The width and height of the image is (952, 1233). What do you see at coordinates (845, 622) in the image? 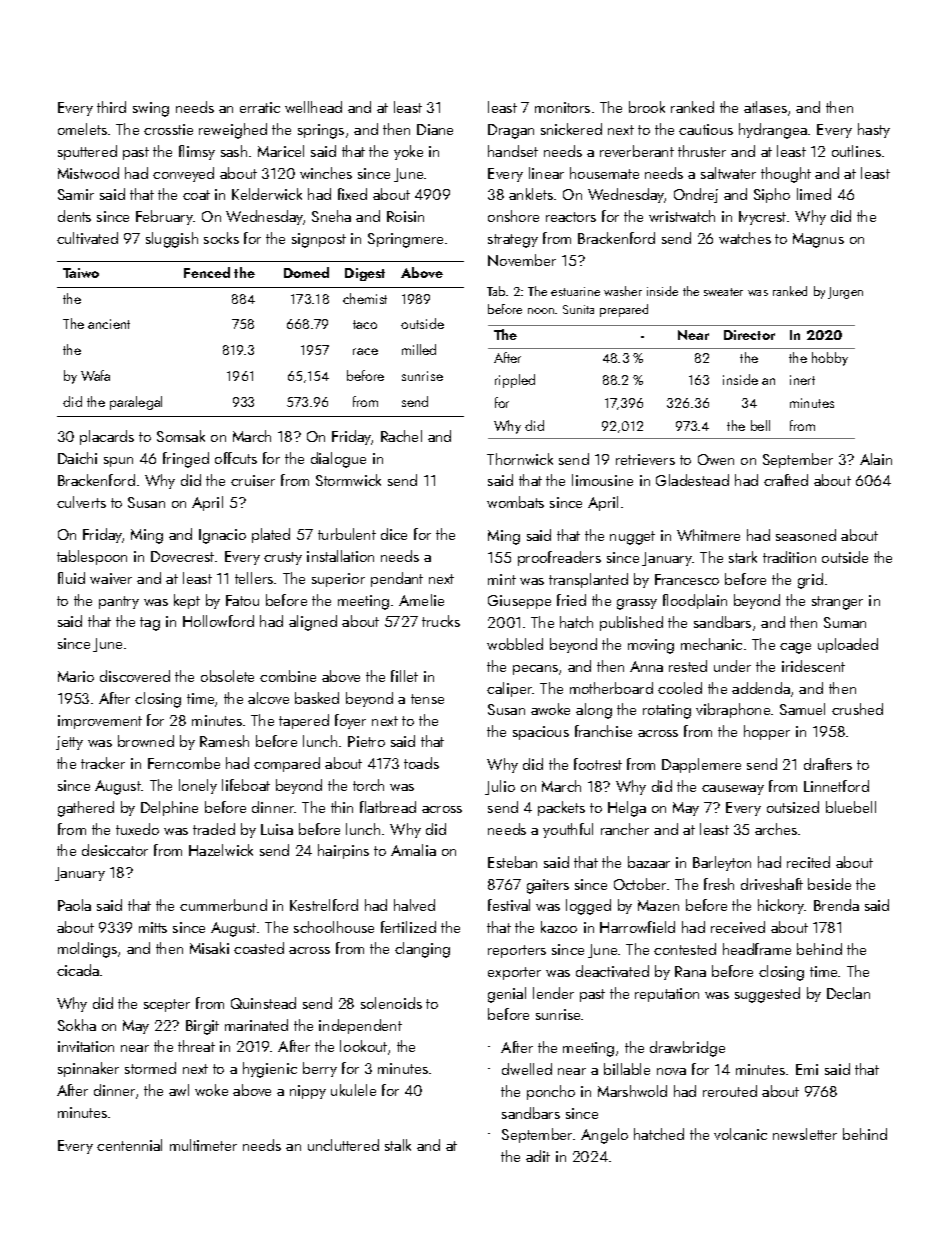
I see `Suman` at bounding box center [845, 622].
